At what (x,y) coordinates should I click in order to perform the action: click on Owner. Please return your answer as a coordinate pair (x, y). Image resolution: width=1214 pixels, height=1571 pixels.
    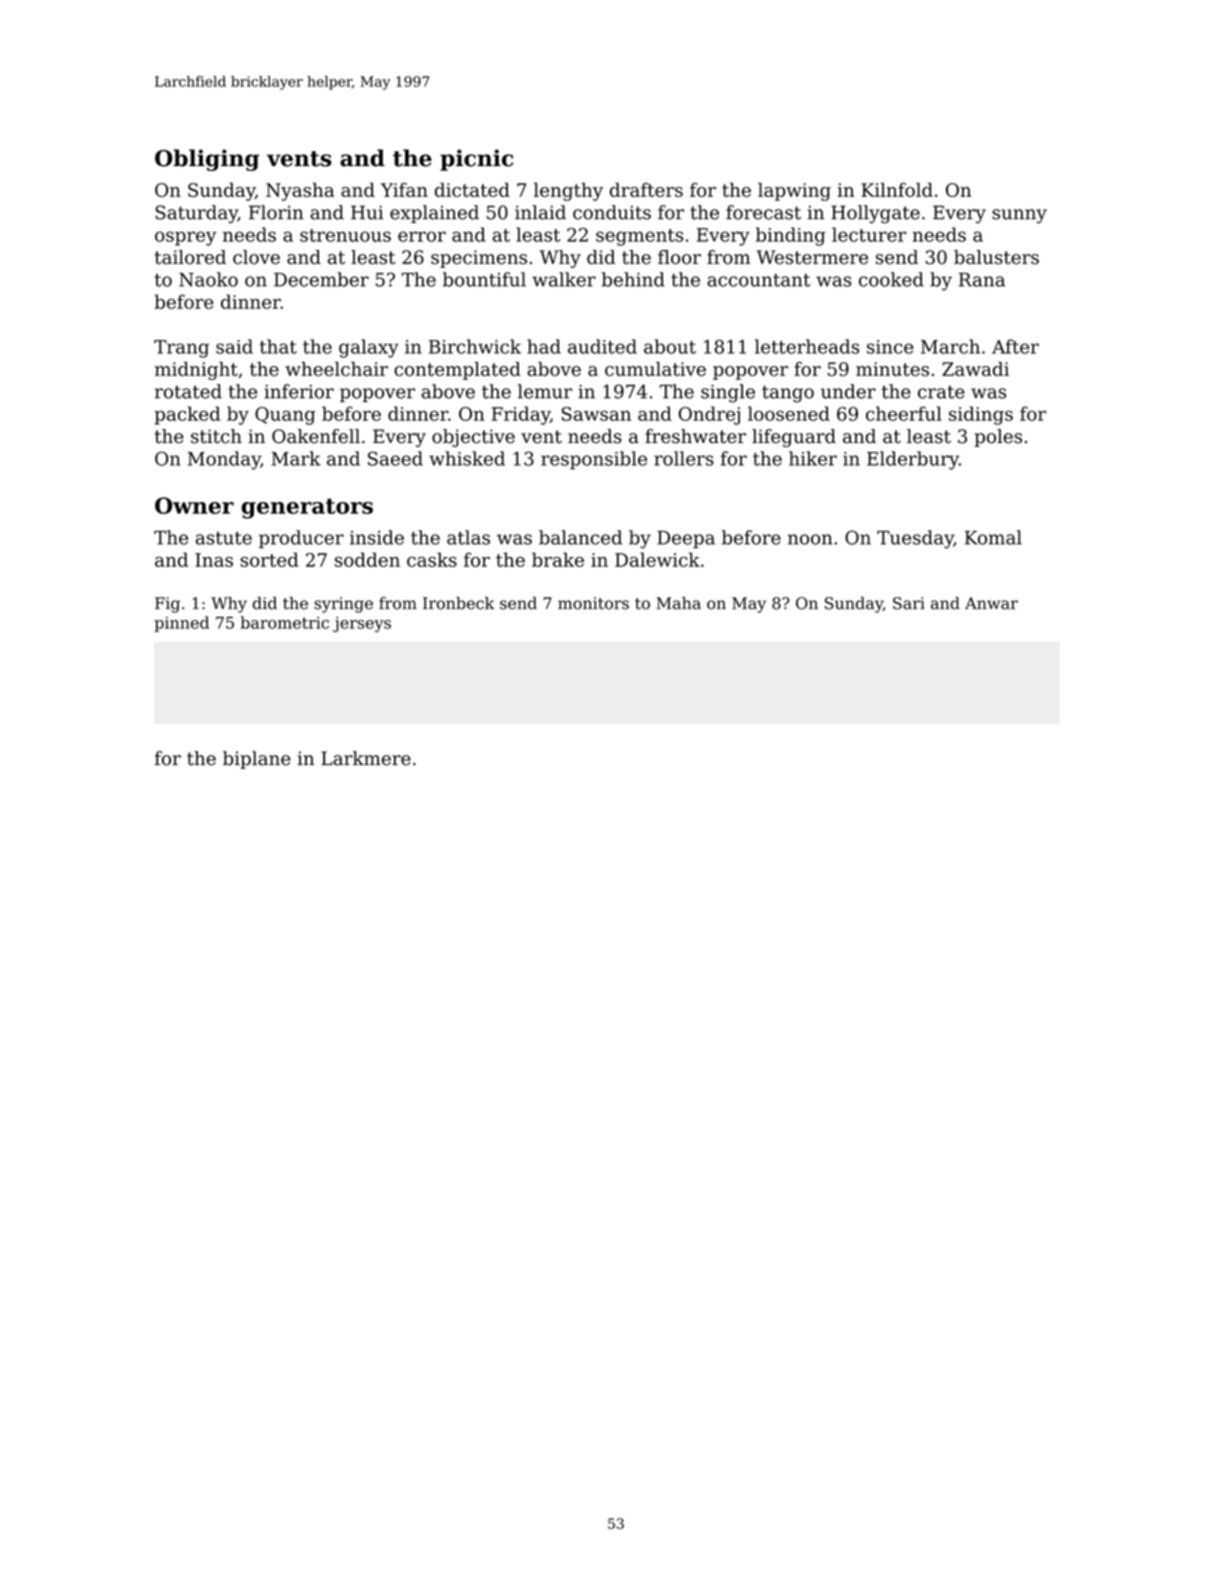
    Looking at the image, I should click on (194, 505).
